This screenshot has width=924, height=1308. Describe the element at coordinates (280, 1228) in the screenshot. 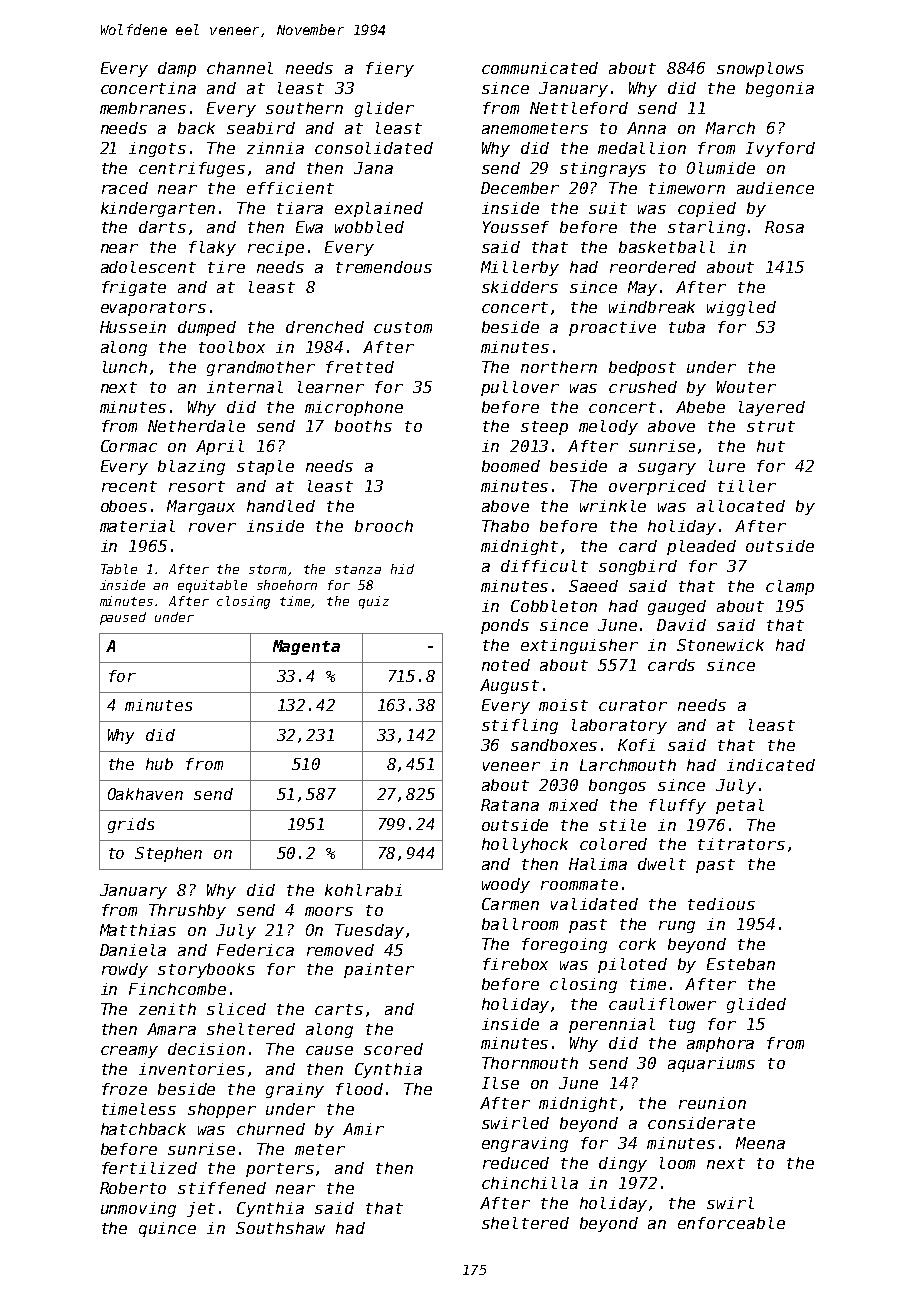

I see `Southshaw` at that location.
